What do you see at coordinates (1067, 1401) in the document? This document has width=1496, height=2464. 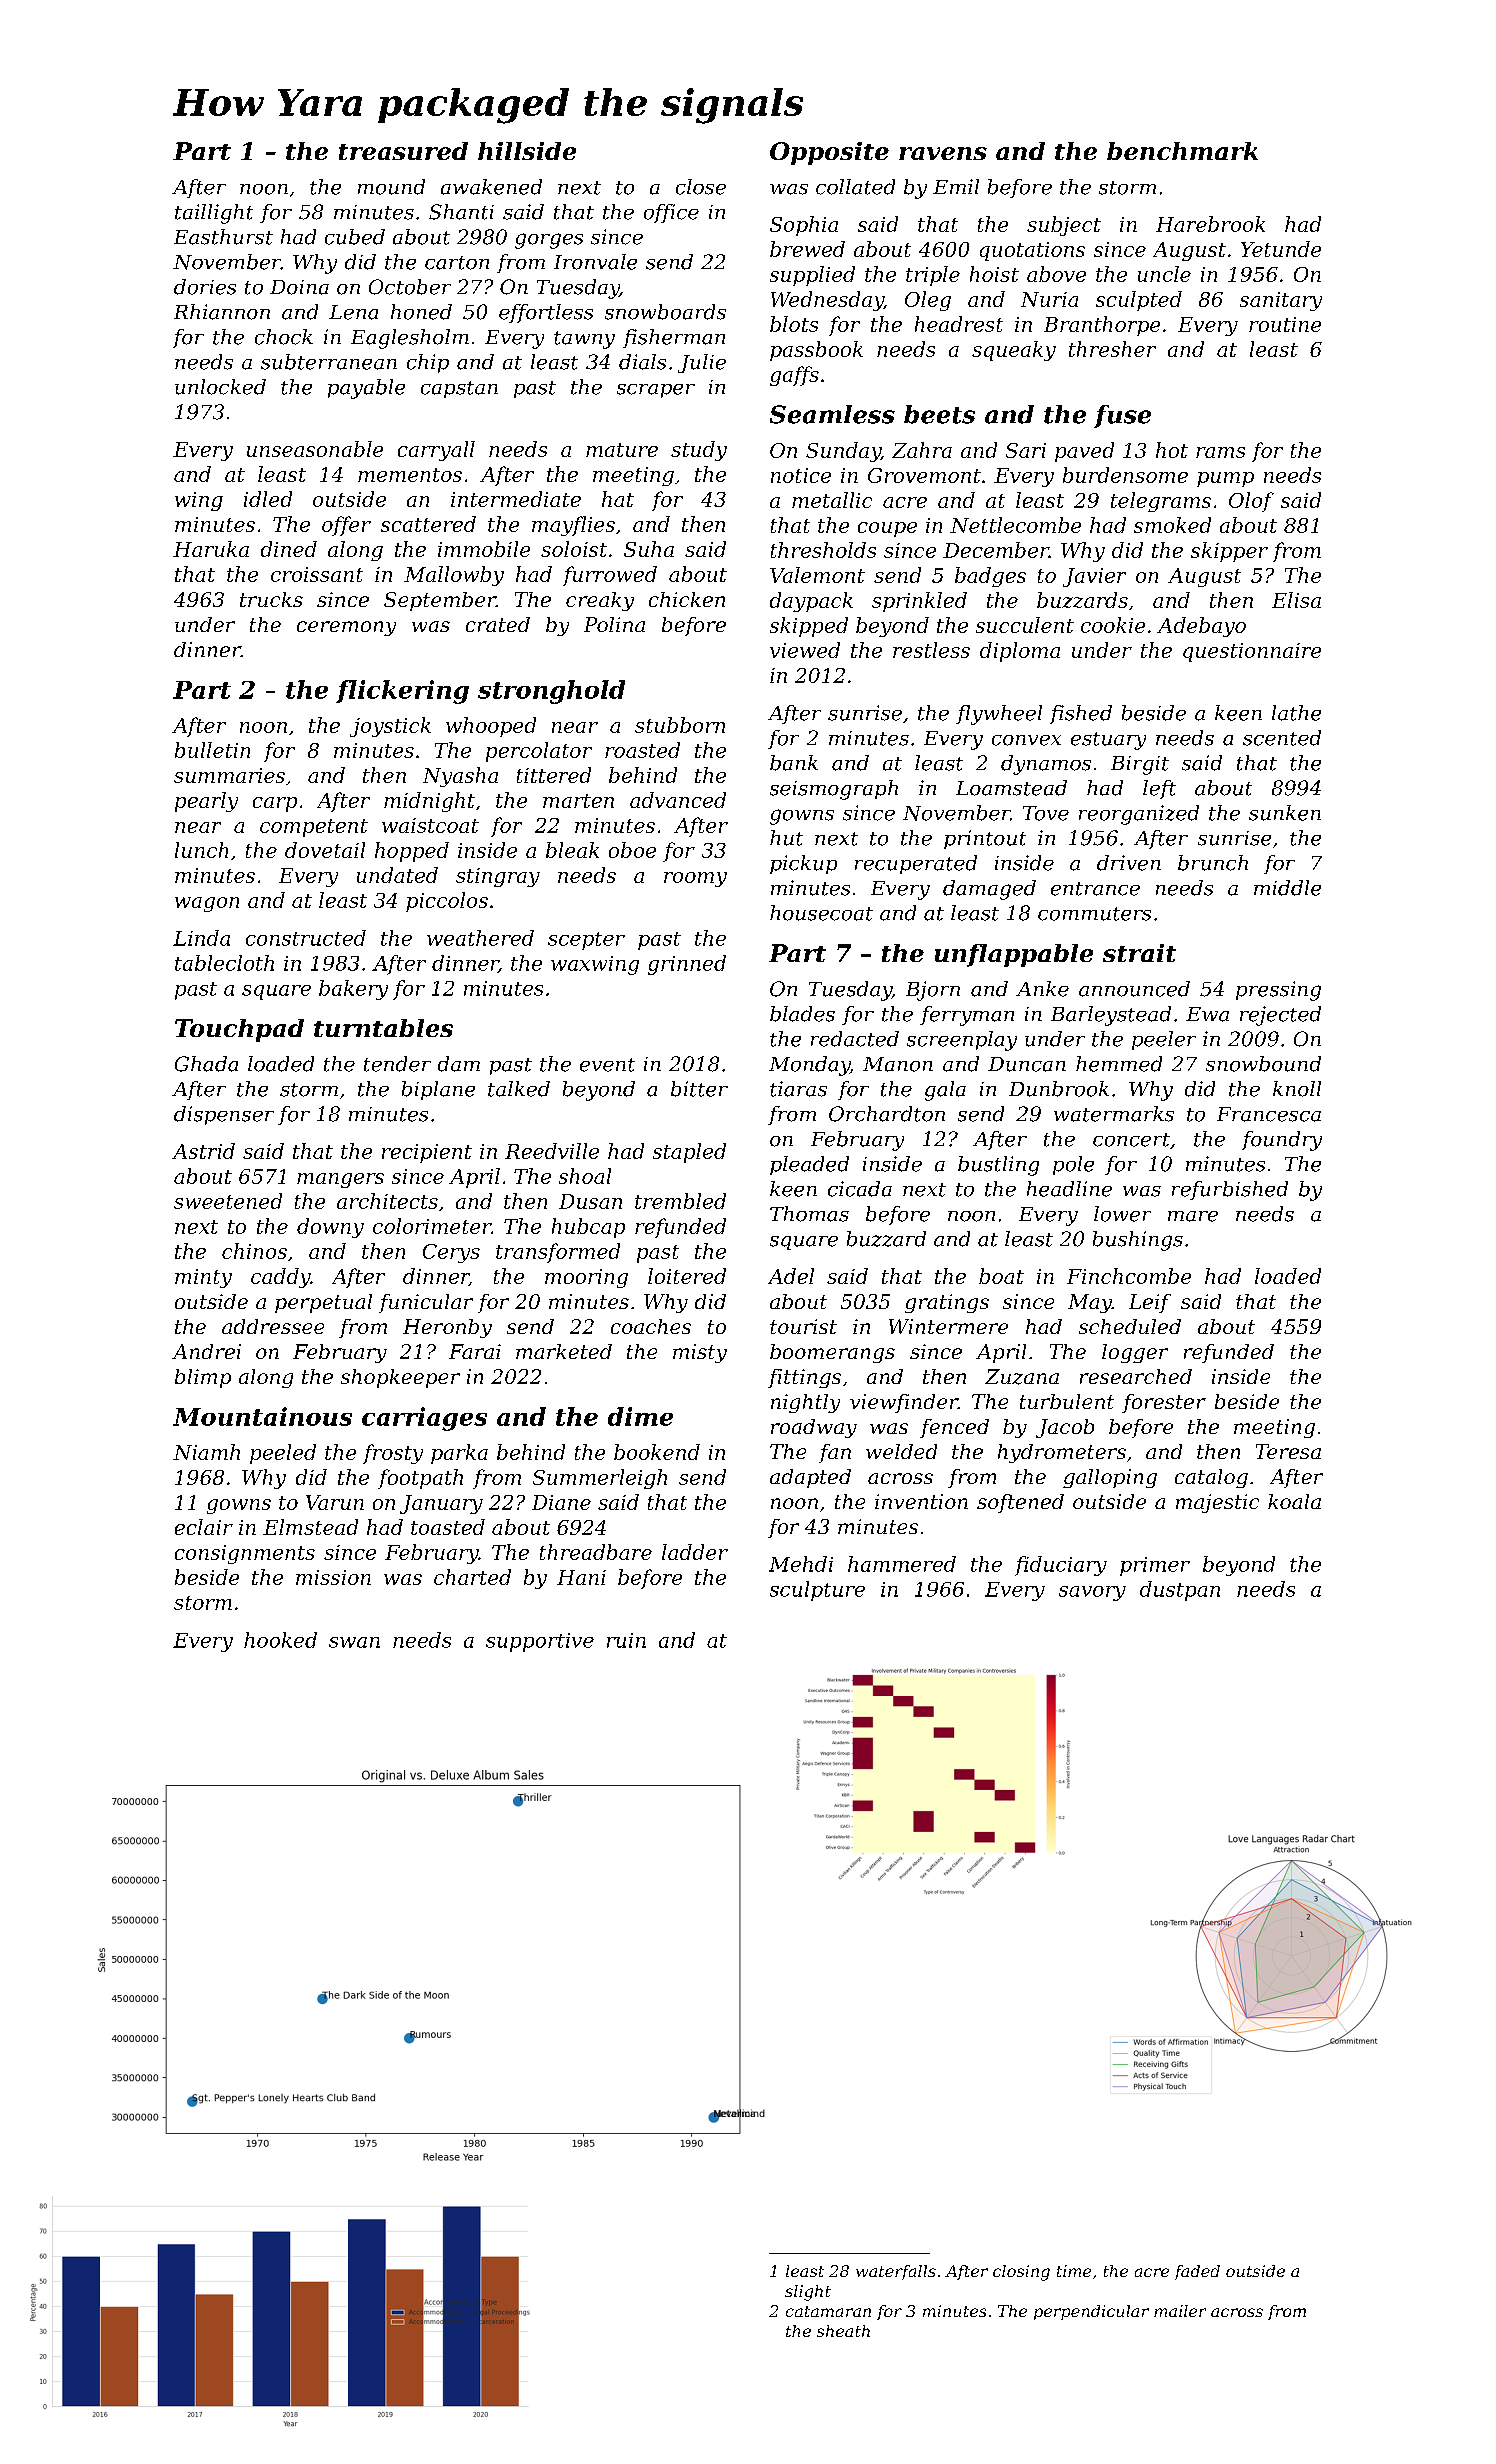 I see `turbulent` at bounding box center [1067, 1401].
